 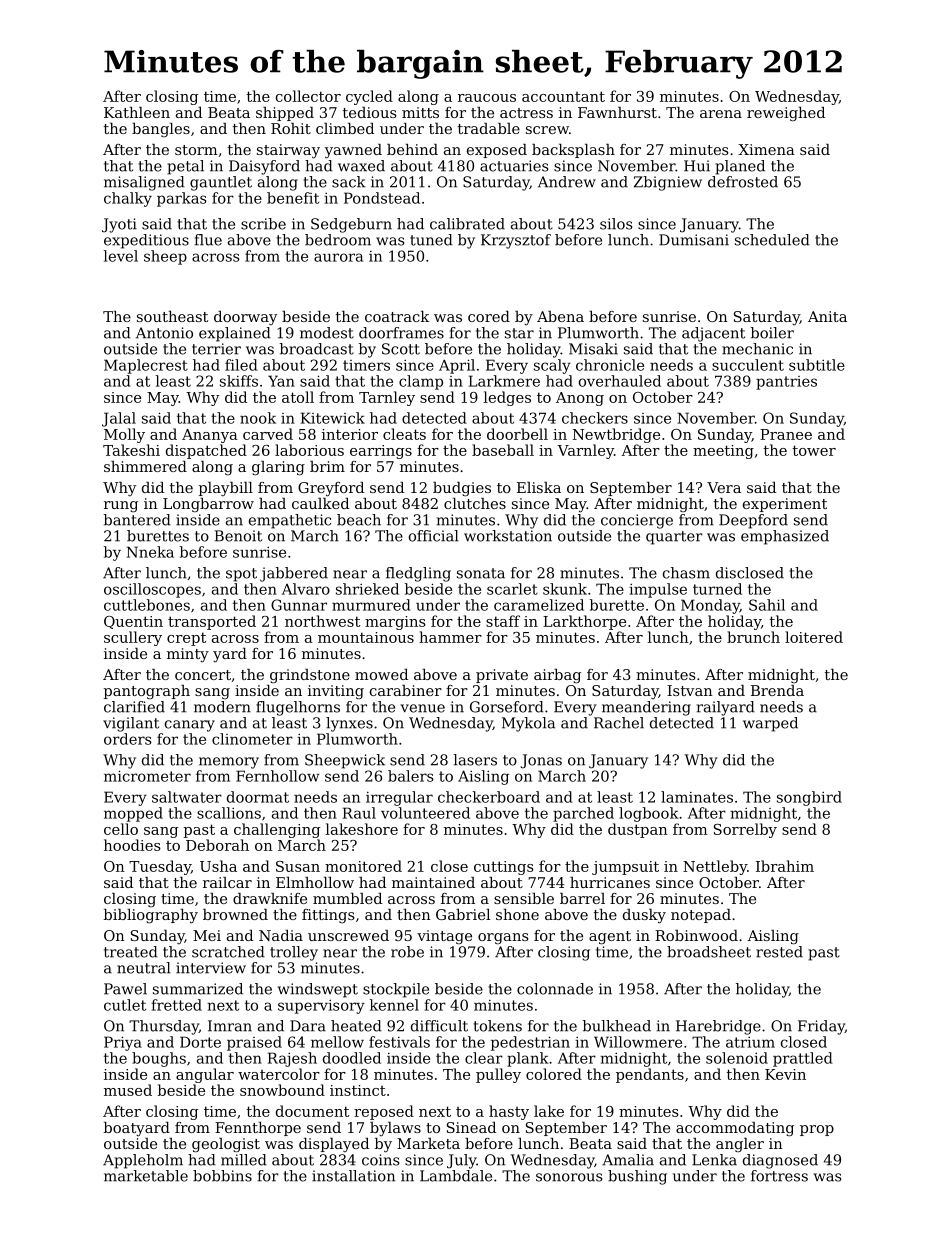 I want to click on Lenka, so click(x=714, y=1160).
